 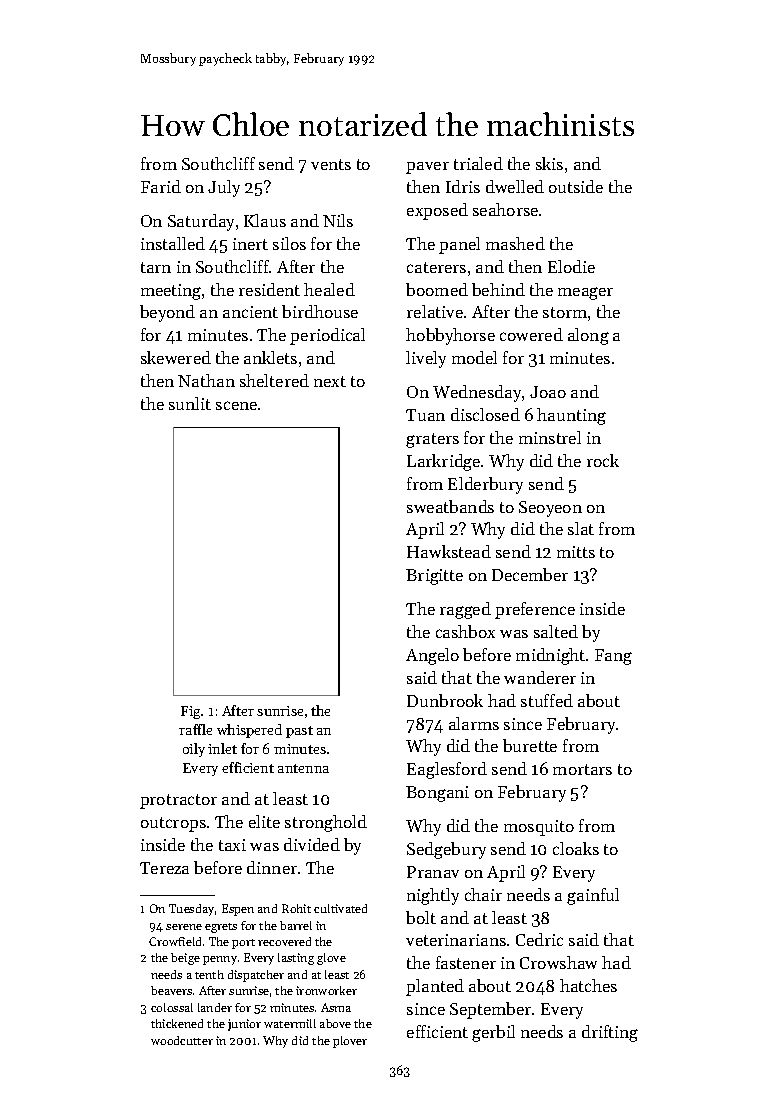 I want to click on sweatbands, so click(x=450, y=506).
